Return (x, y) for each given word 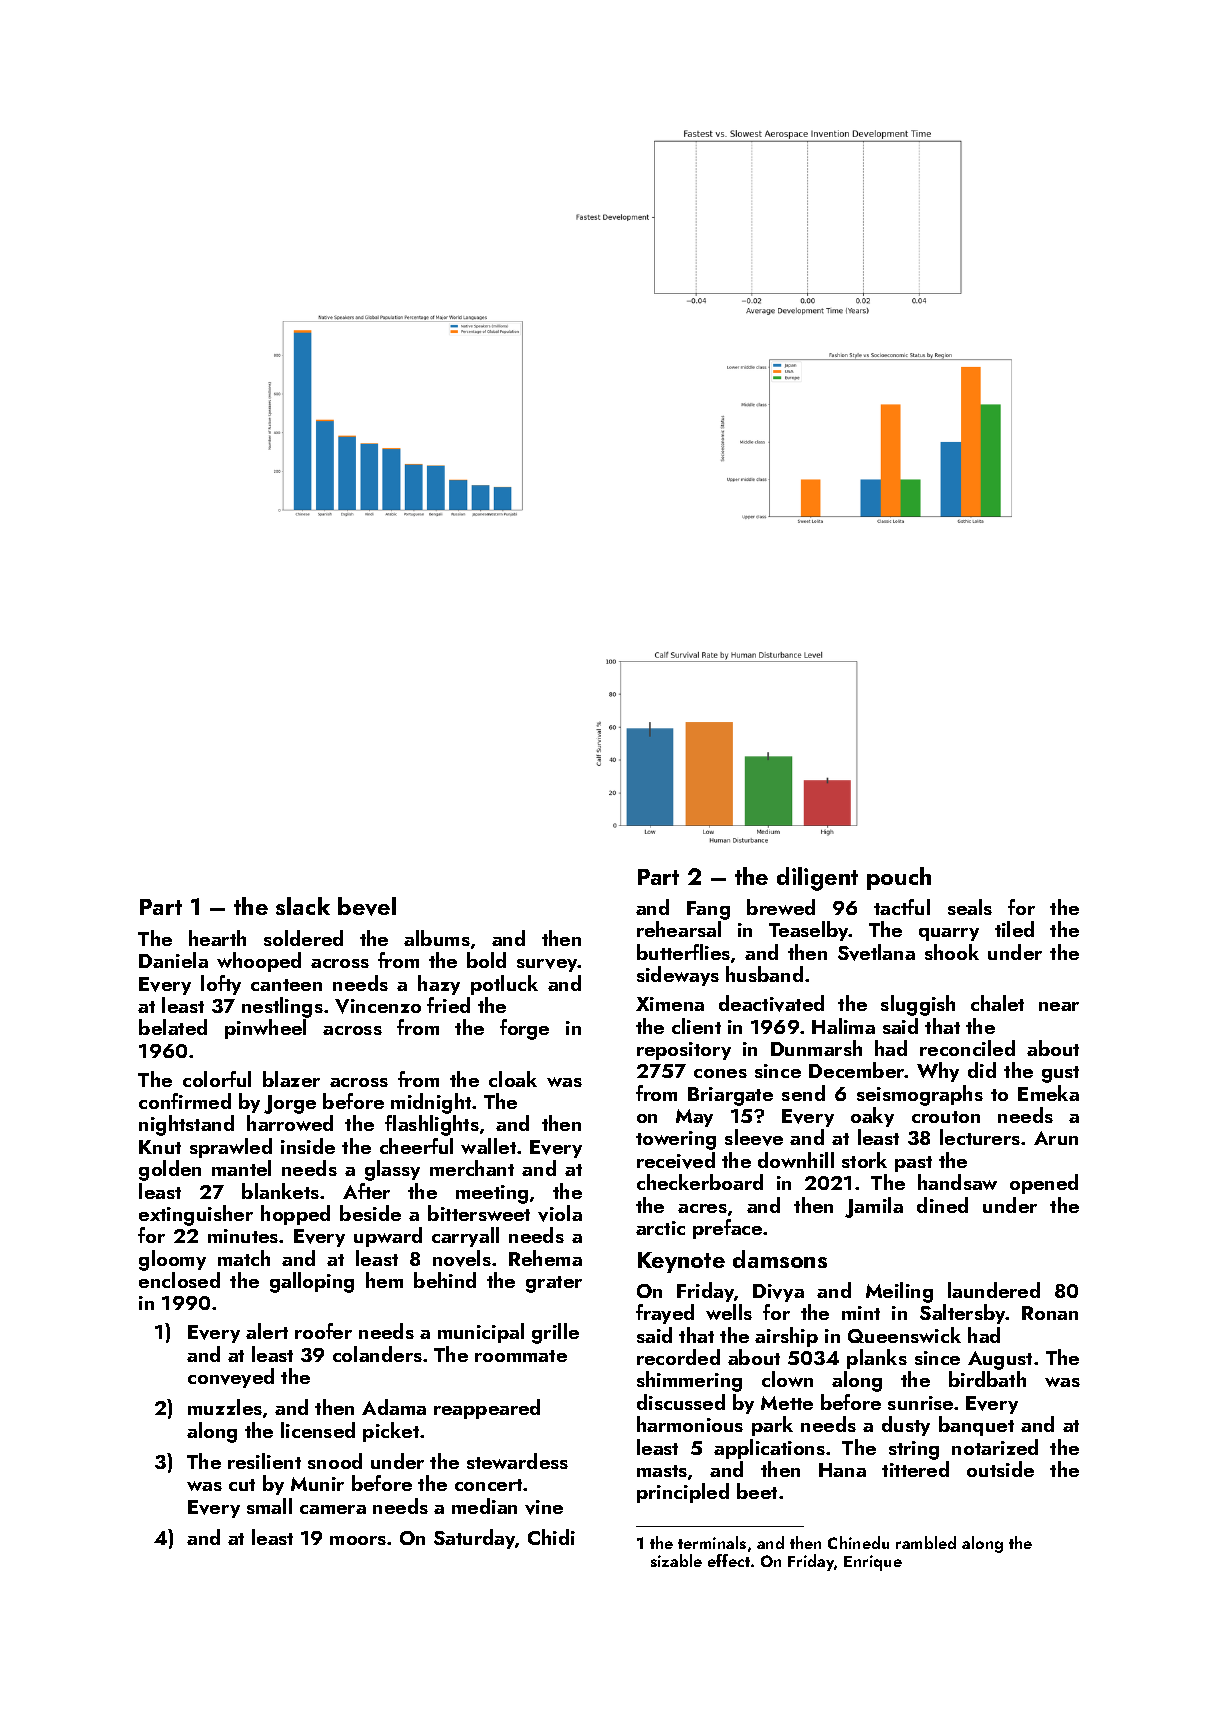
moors (358, 1540)
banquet (976, 1426)
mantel (241, 1168)
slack (303, 906)
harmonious (690, 1424)
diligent (817, 879)
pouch (899, 878)
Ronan (1050, 1313)
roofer (323, 1331)
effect (729, 1560)
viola (560, 1213)
